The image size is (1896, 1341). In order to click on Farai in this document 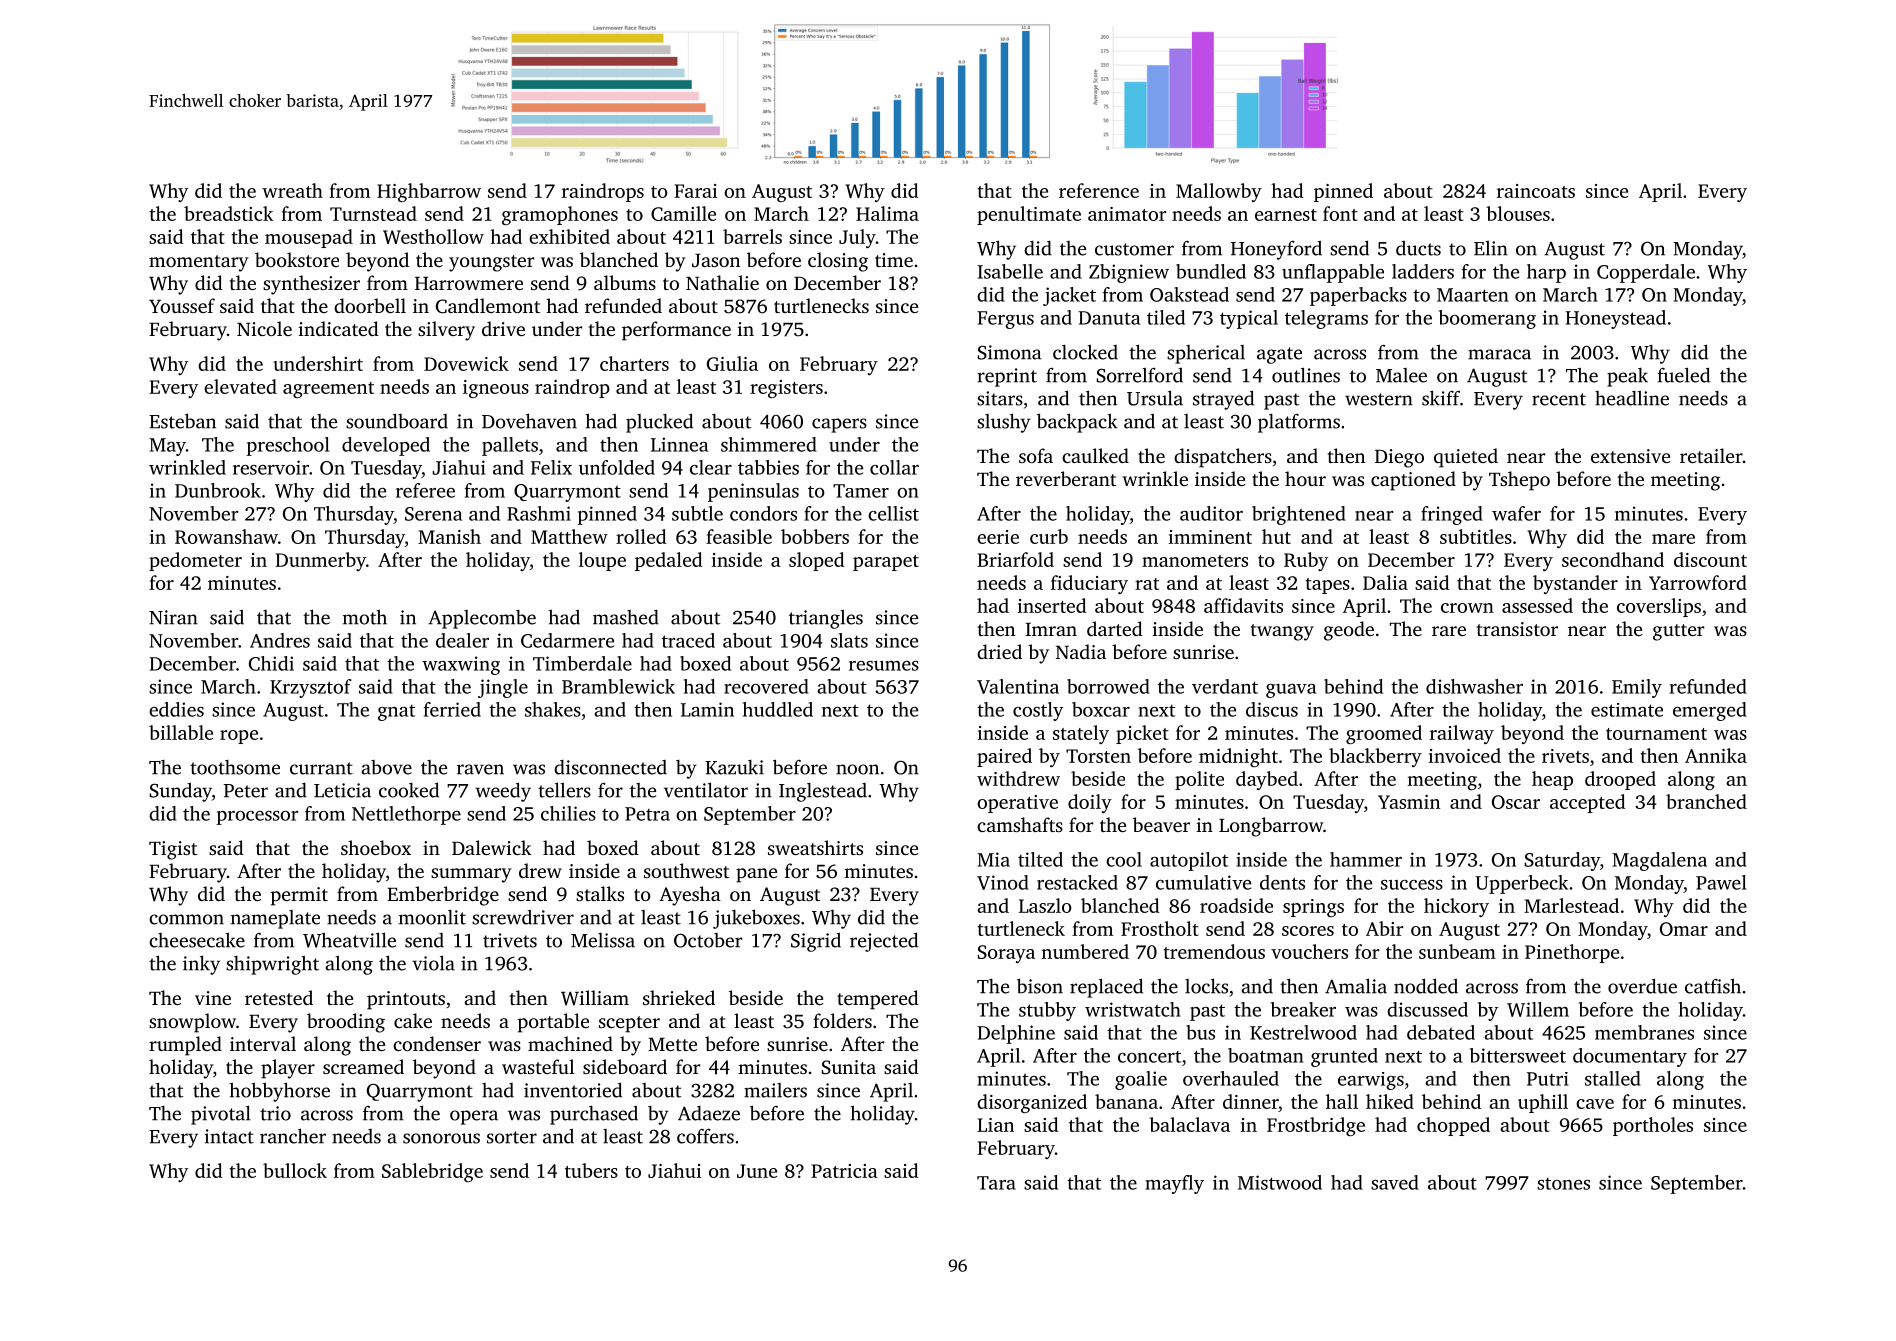, I will do `click(695, 191)`.
